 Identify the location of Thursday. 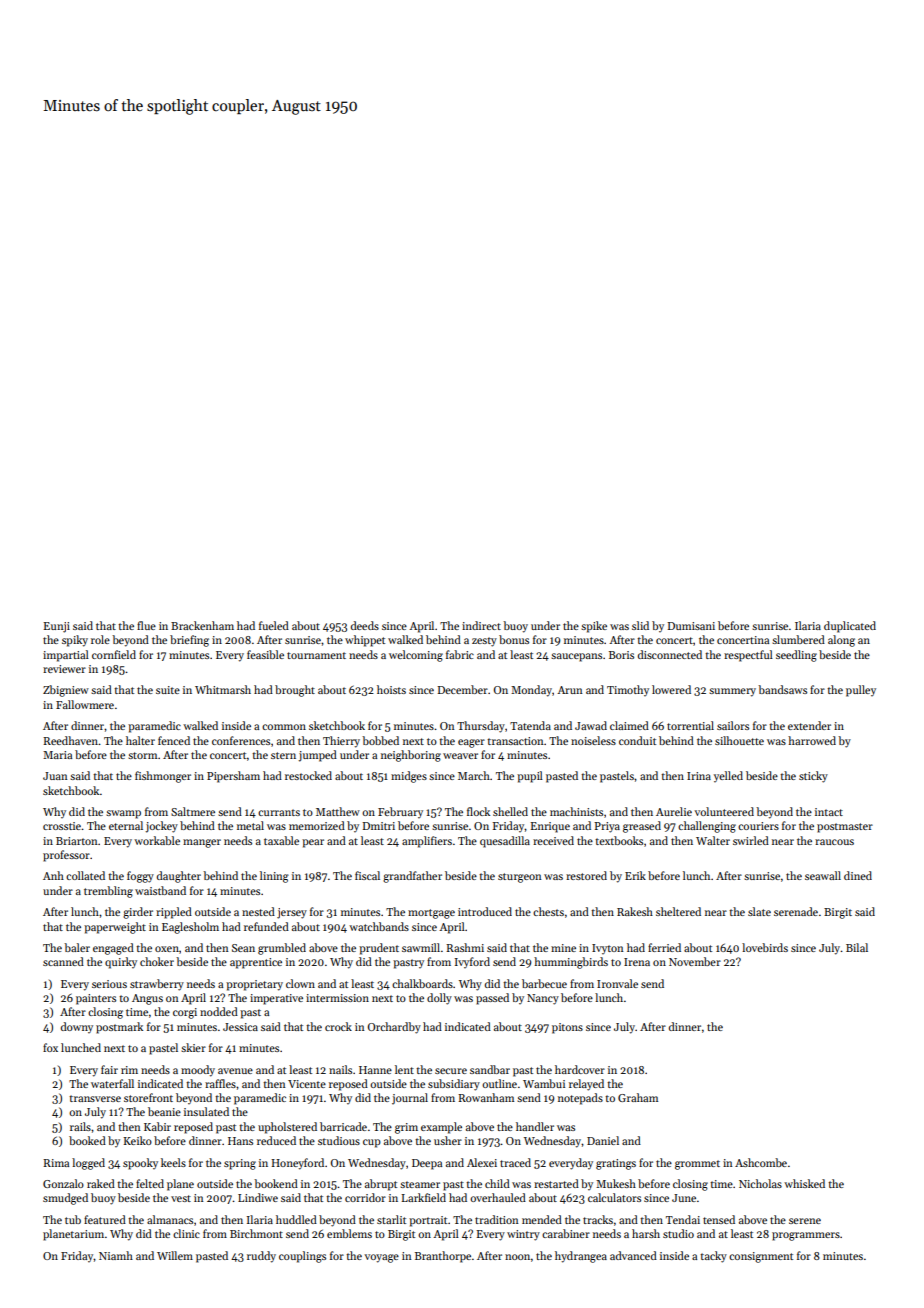
(481, 727).
